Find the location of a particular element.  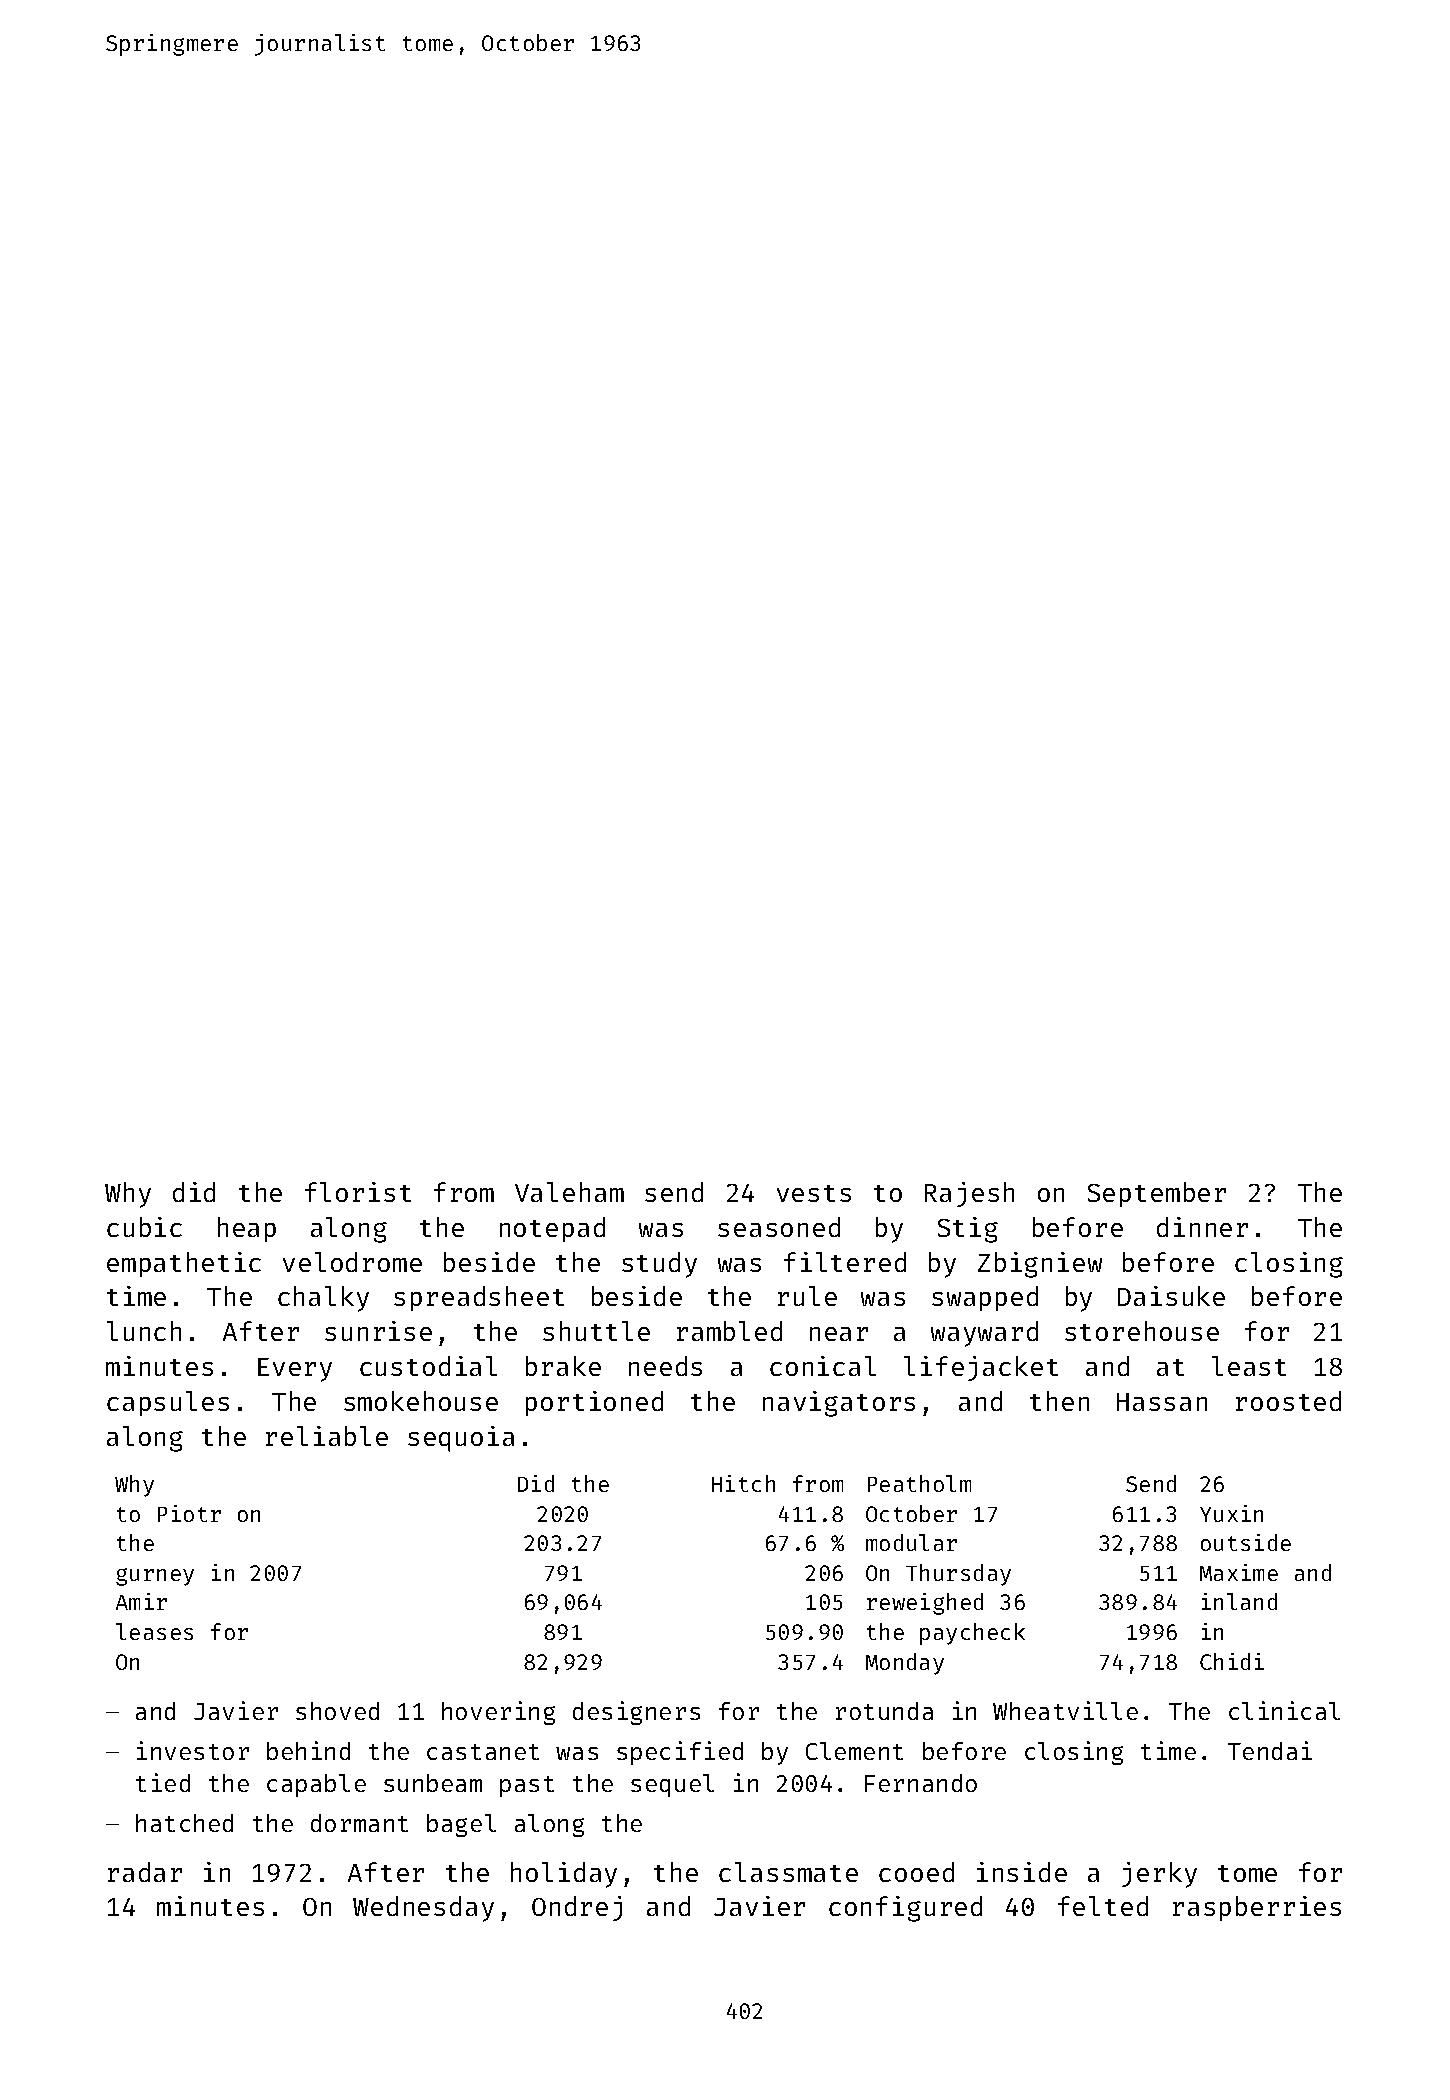

paycheck is located at coordinates (972, 1634).
